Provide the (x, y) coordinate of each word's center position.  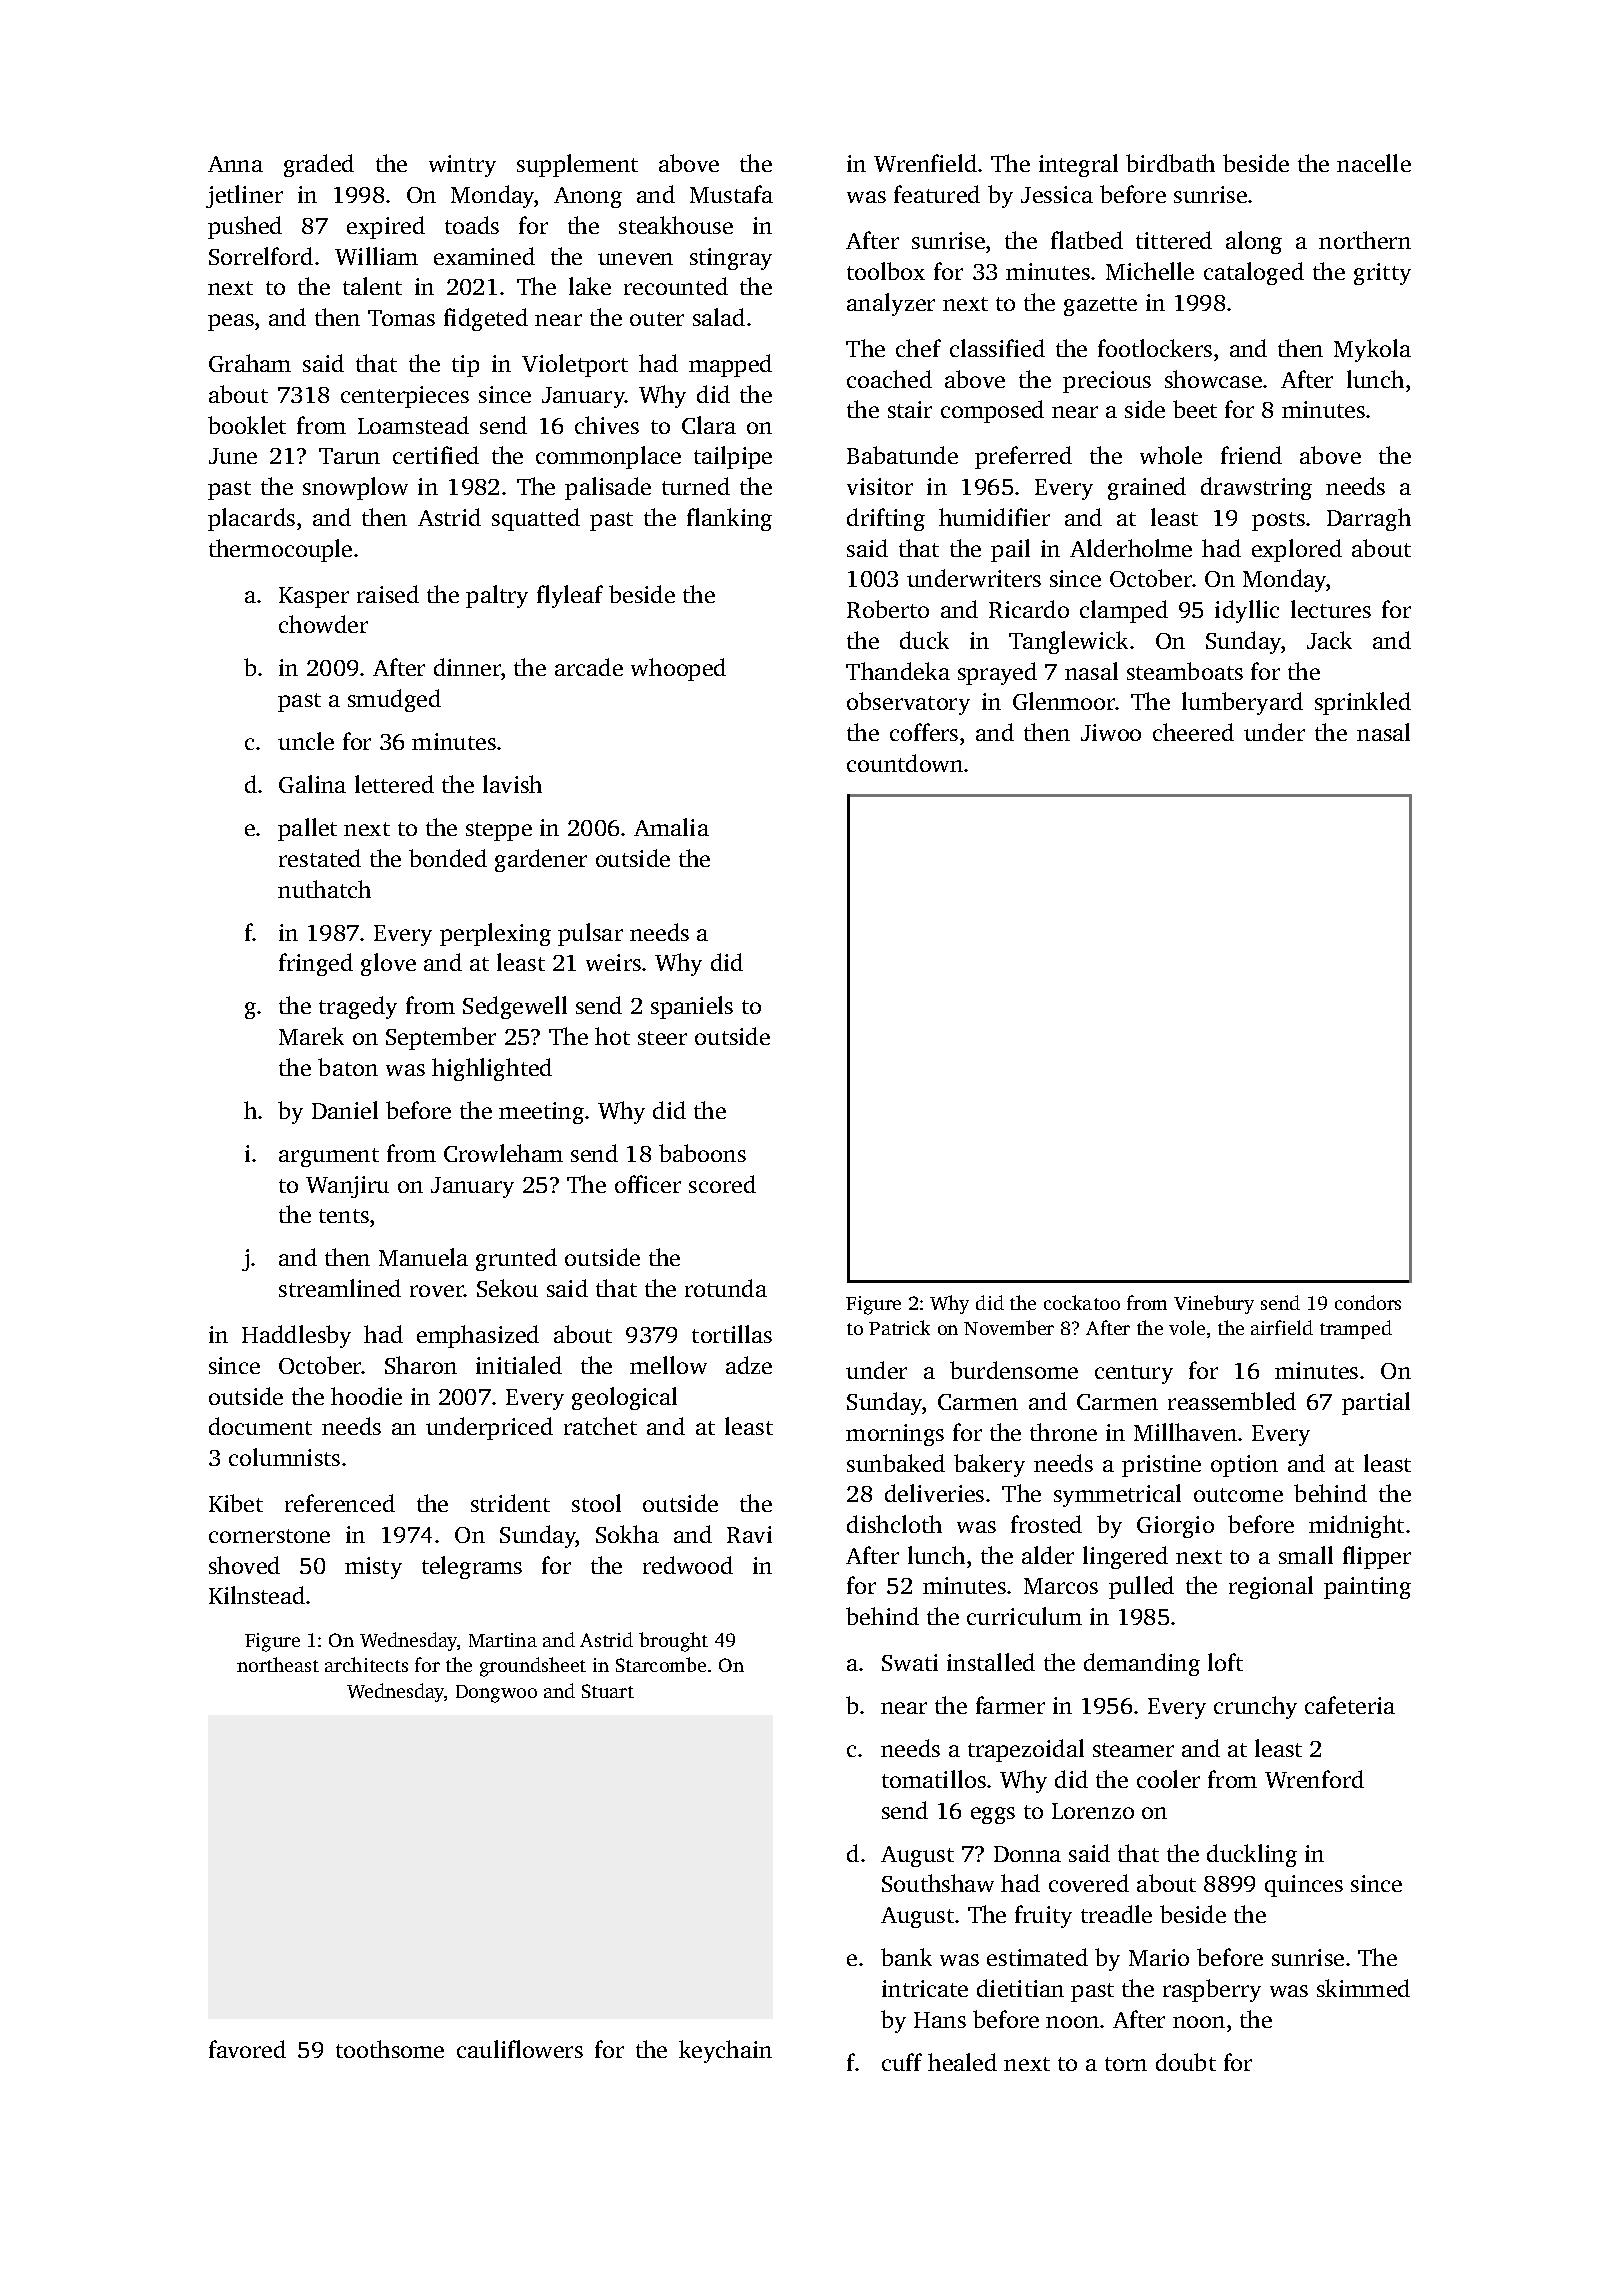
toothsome (390, 2049)
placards (251, 519)
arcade (589, 667)
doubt (1186, 2062)
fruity (1043, 1916)
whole (1171, 455)
